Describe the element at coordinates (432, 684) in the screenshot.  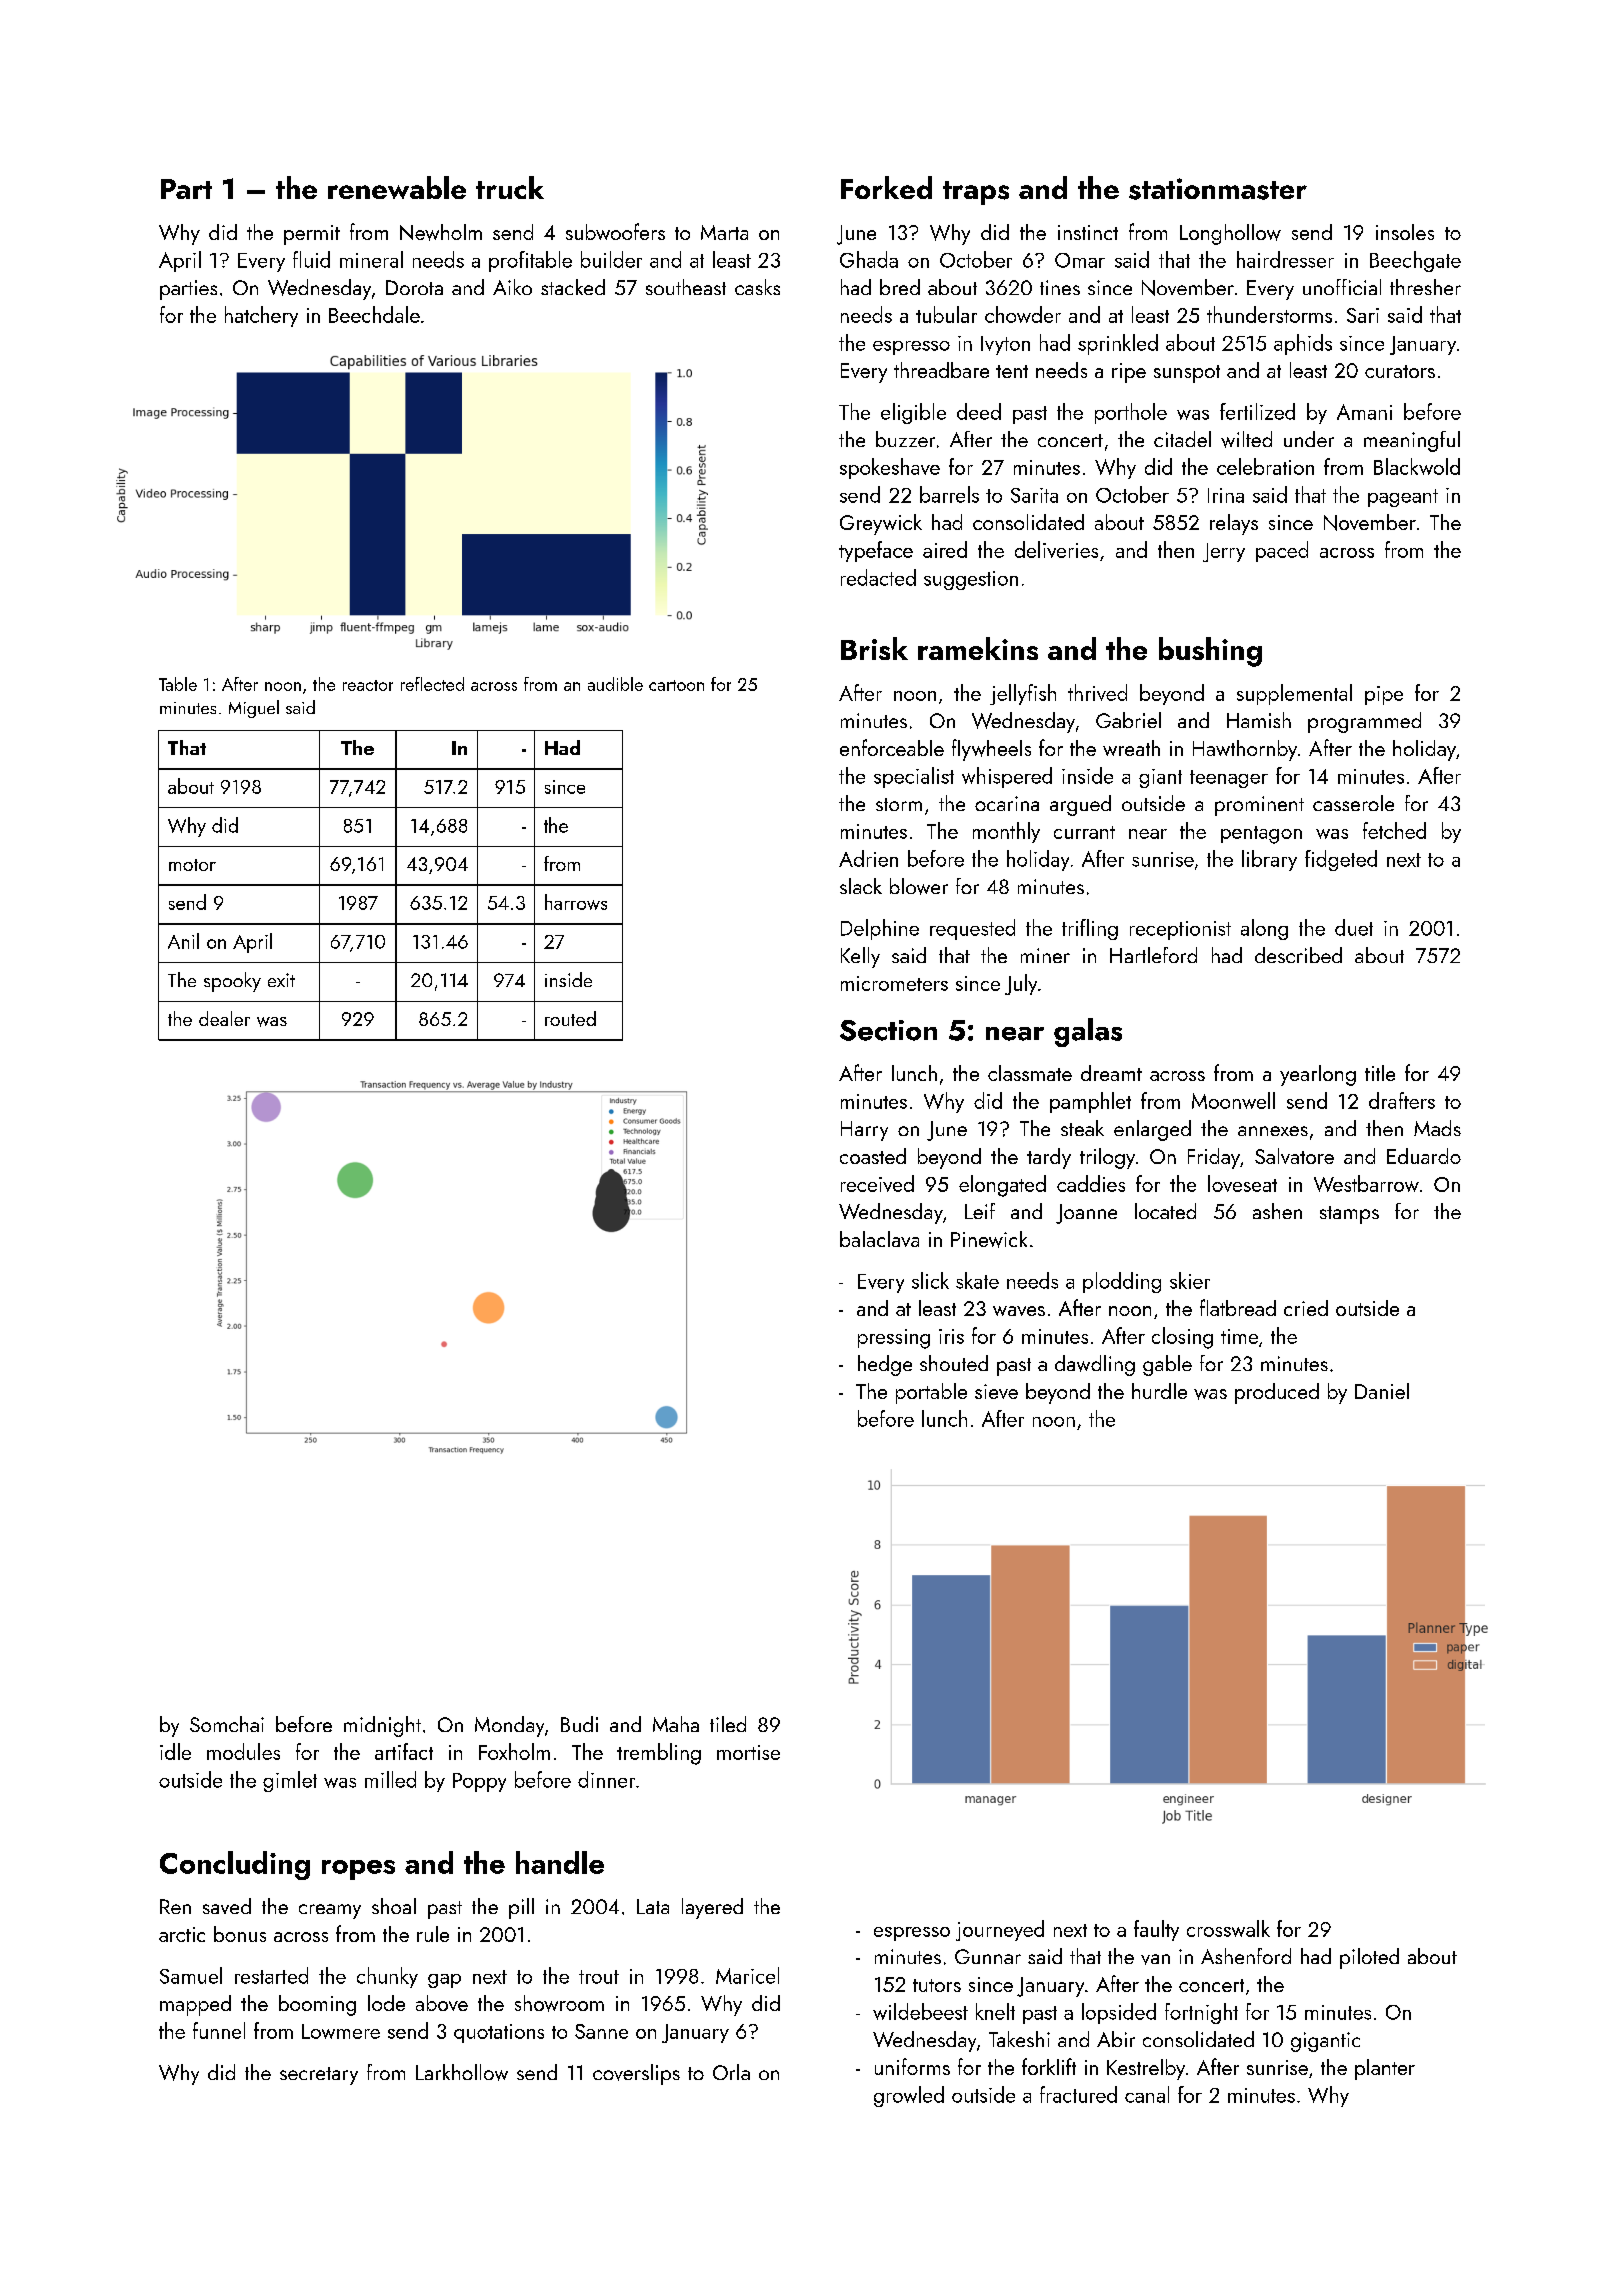
I see `reflected` at that location.
